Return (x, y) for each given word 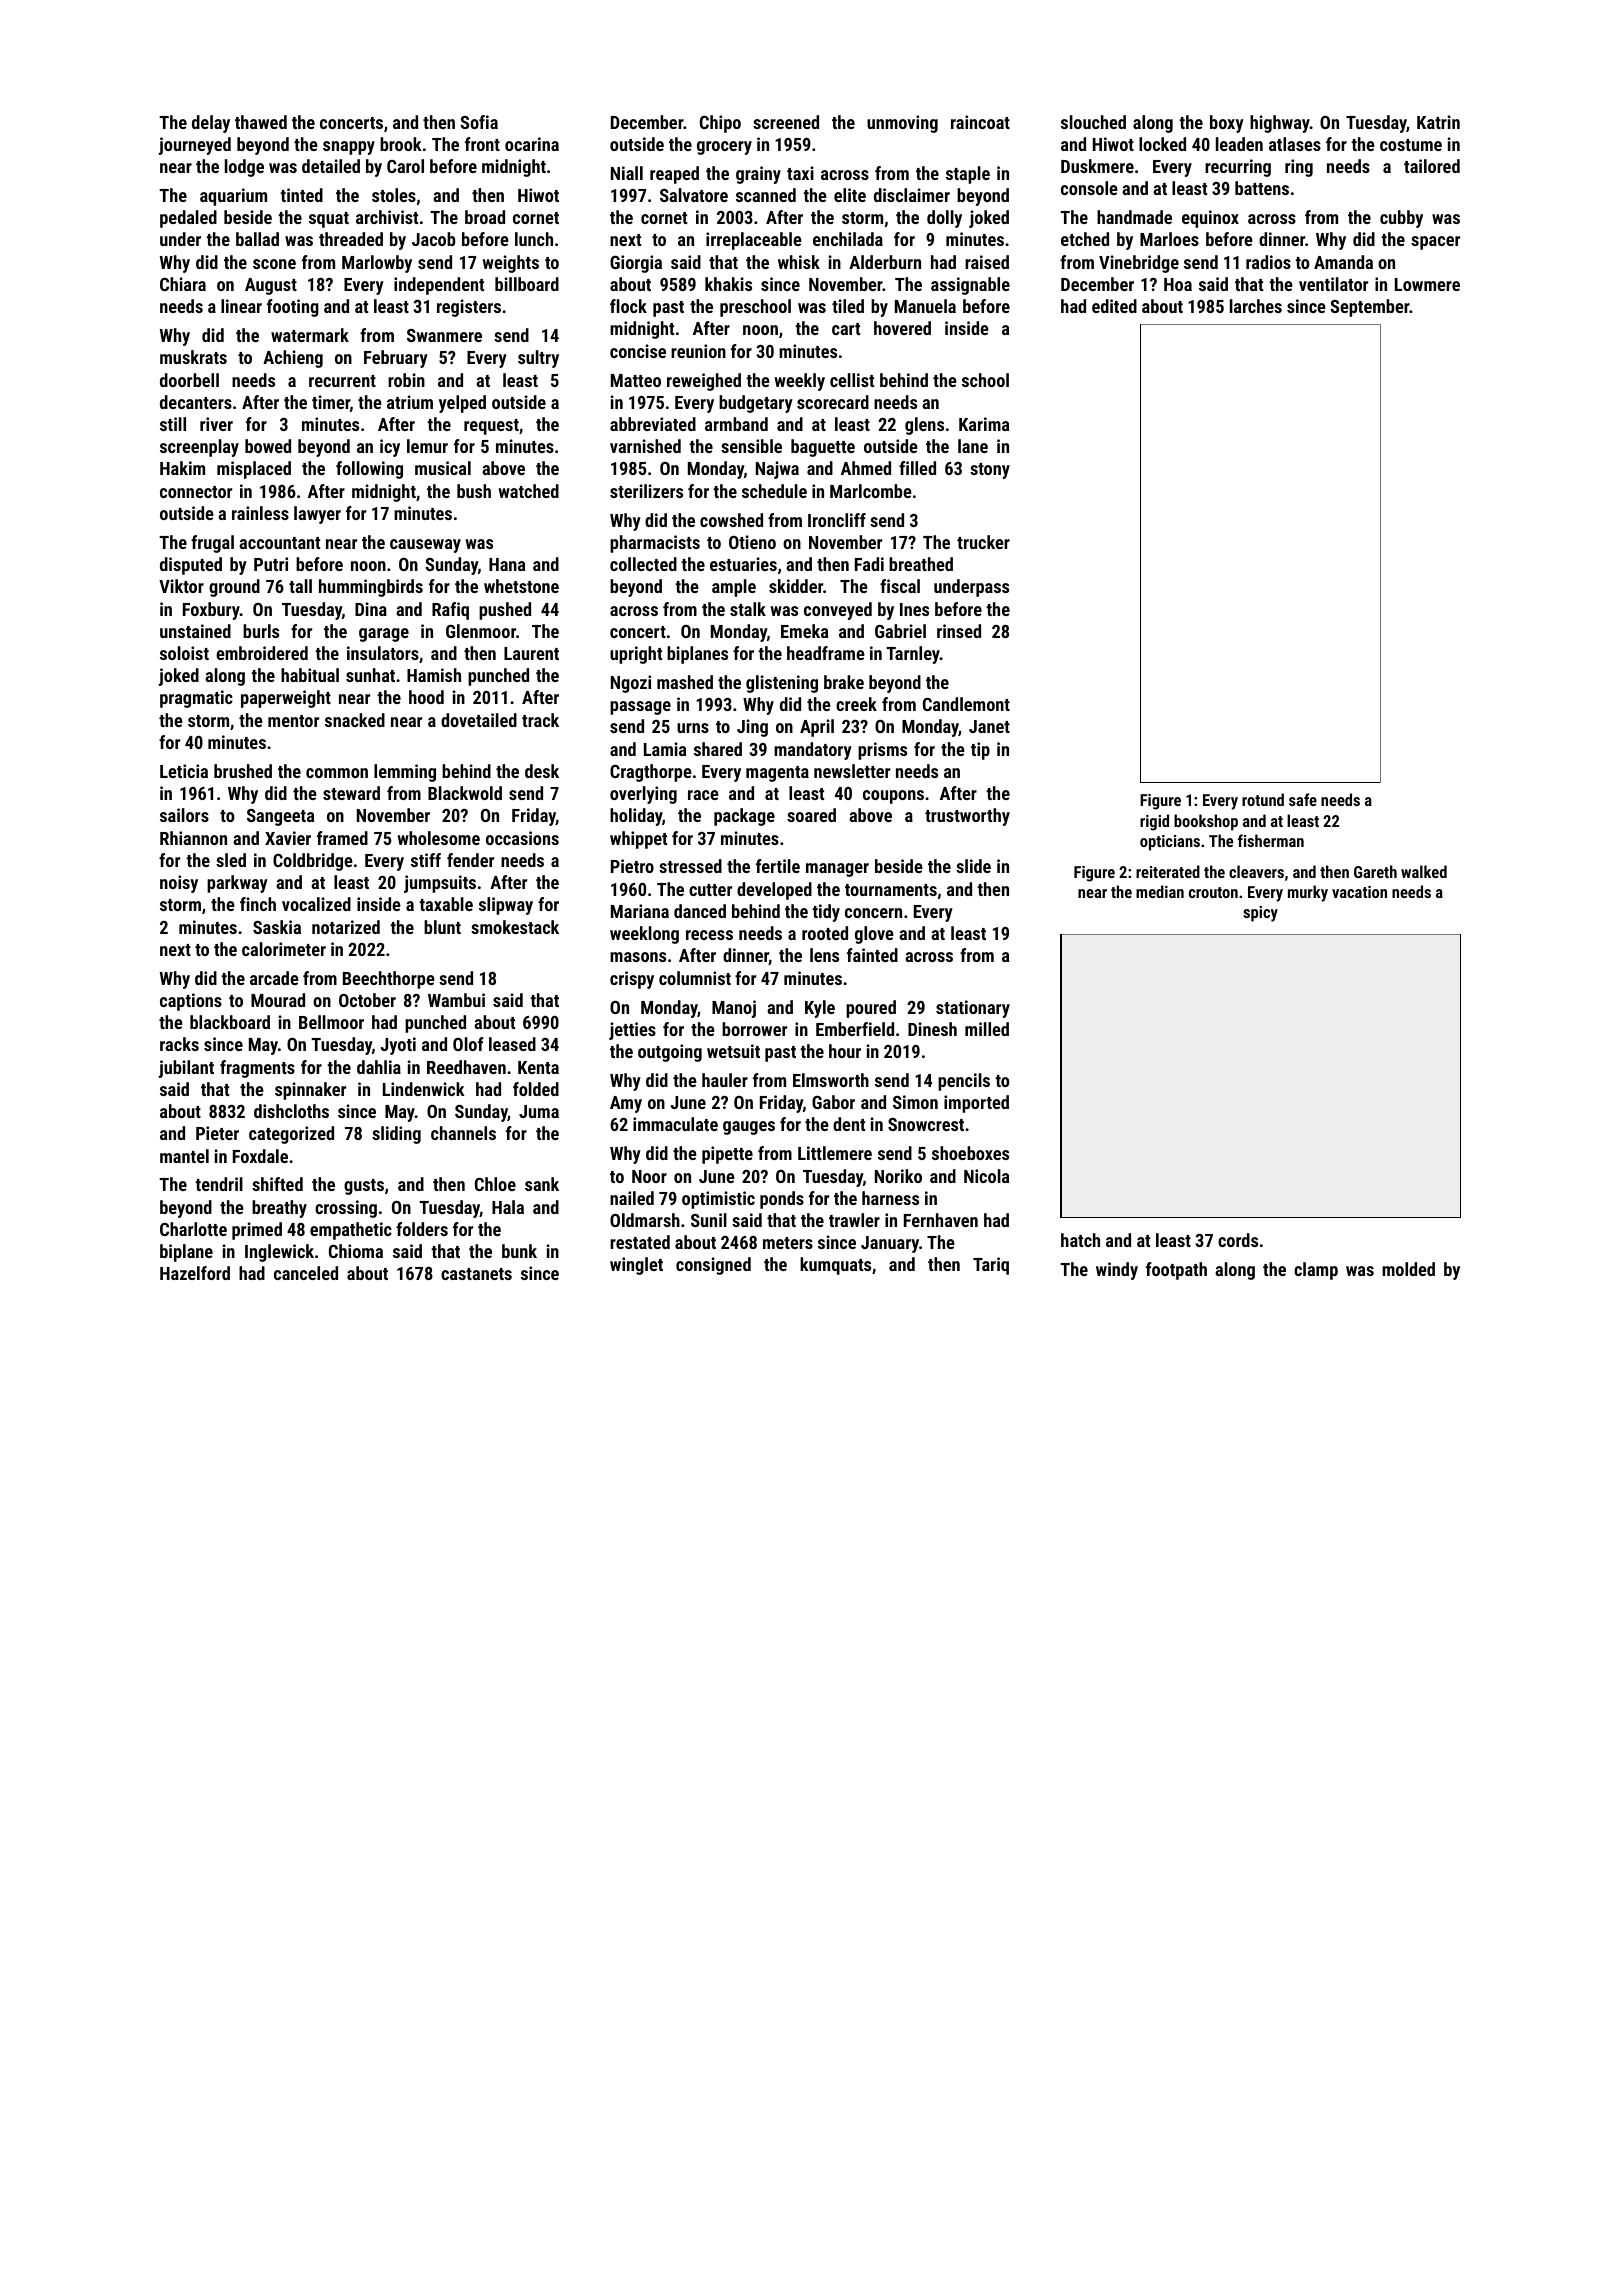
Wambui (456, 1000)
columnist (695, 978)
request (491, 427)
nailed (632, 1198)
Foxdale (260, 1156)
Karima (984, 424)
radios (1268, 262)
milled (987, 1029)
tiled (848, 306)
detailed (331, 166)
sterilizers (646, 491)
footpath (1176, 1271)
